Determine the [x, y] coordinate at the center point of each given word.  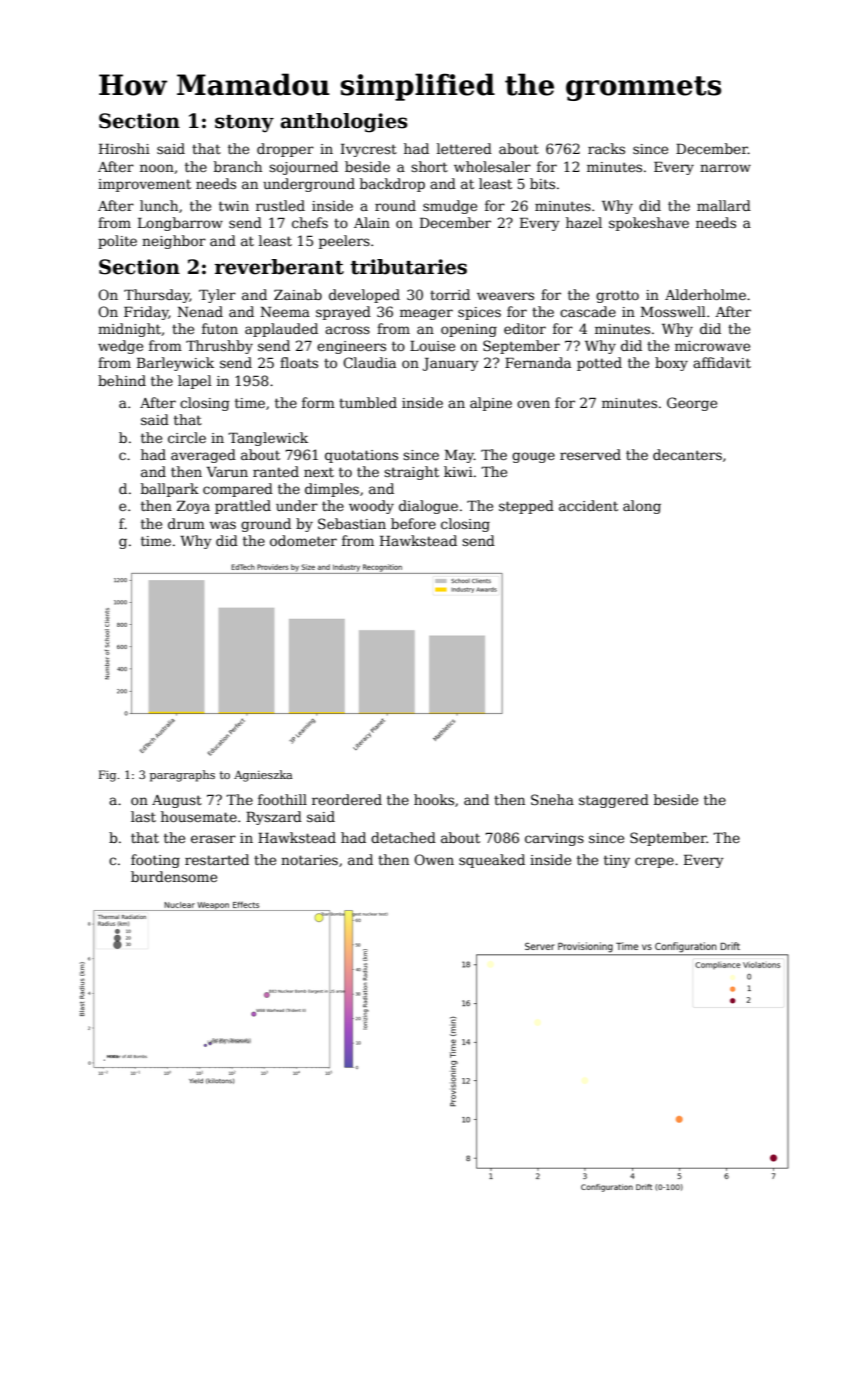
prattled [243, 507]
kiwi [458, 471]
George [692, 404]
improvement [144, 185]
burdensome [174, 876]
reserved [590, 454]
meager [426, 314]
